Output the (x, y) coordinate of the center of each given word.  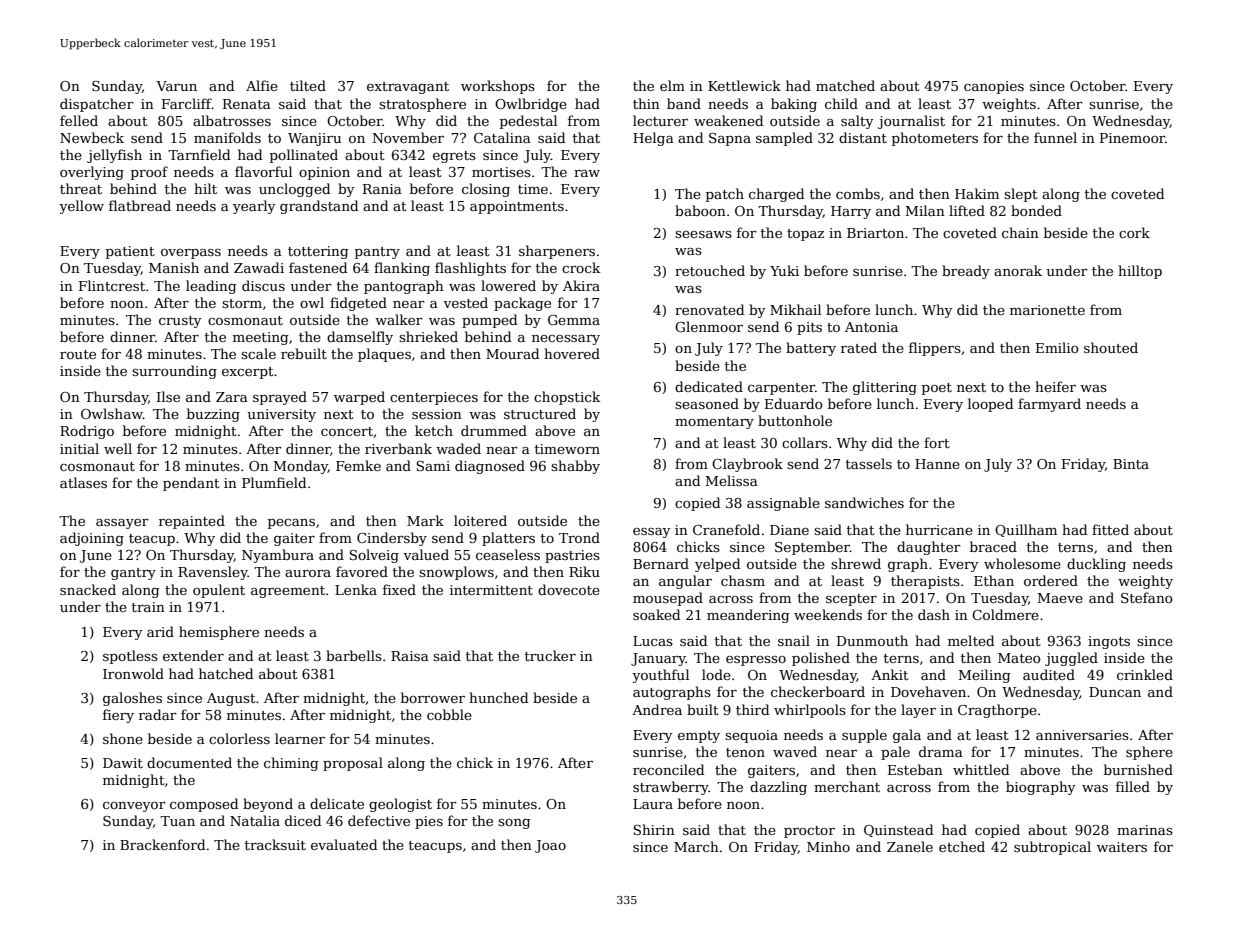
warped (359, 398)
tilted (308, 85)
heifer (1055, 386)
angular (685, 582)
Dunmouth (872, 640)
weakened (728, 120)
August (231, 699)
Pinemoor (1132, 138)
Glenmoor (709, 326)
